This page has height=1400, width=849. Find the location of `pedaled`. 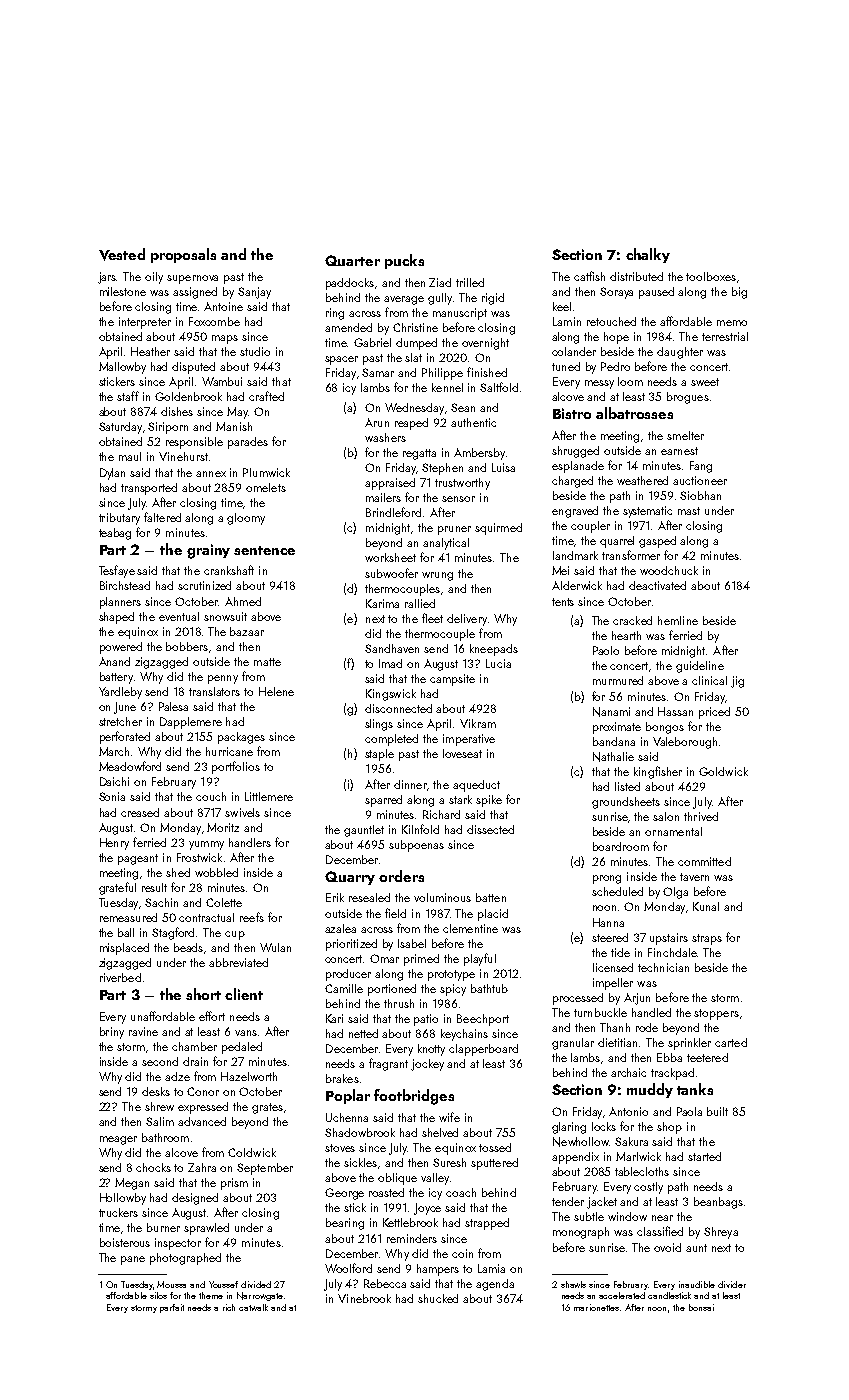

pedaled is located at coordinates (242, 1048).
